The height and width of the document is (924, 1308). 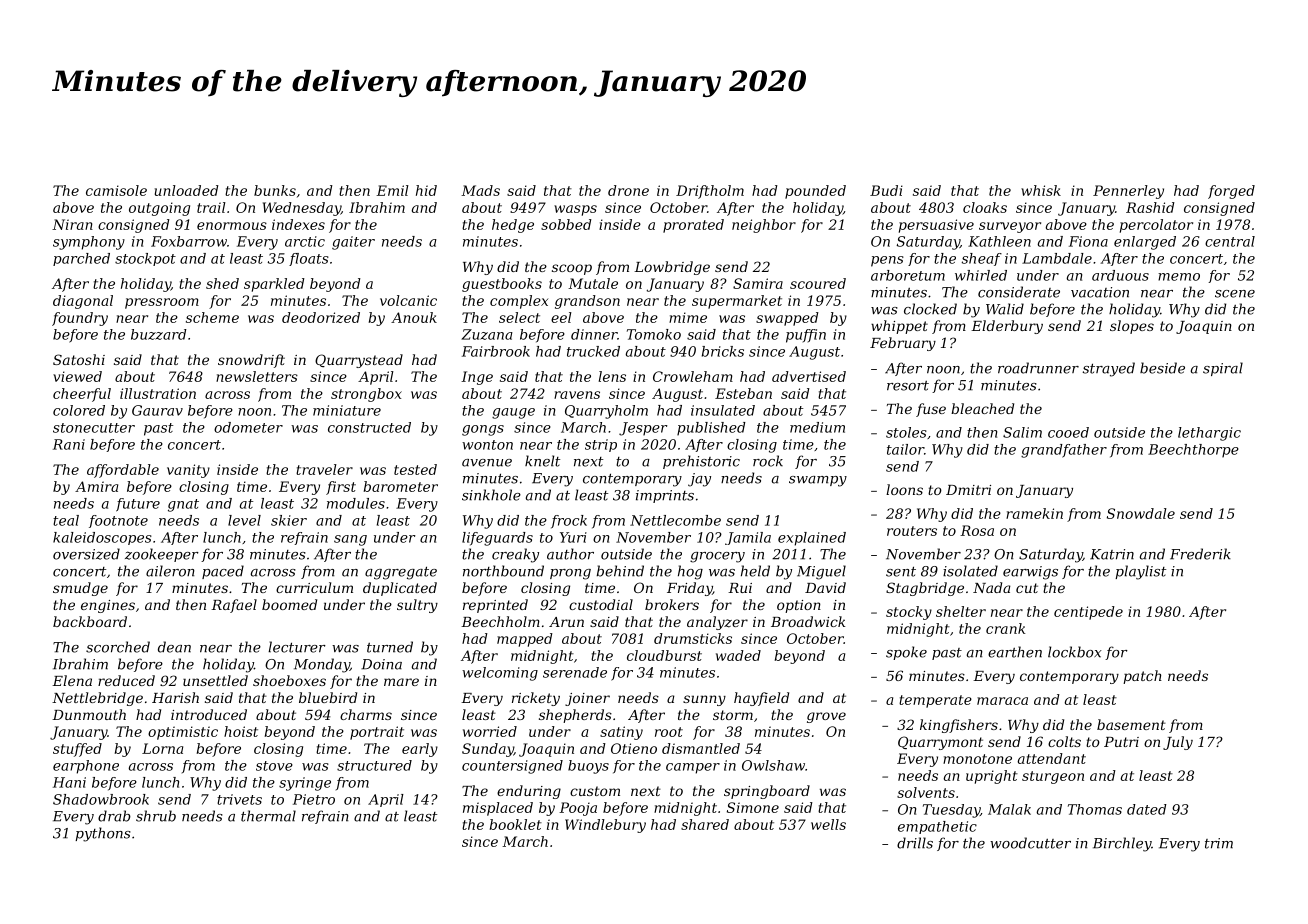 I want to click on pythons, so click(x=103, y=834).
